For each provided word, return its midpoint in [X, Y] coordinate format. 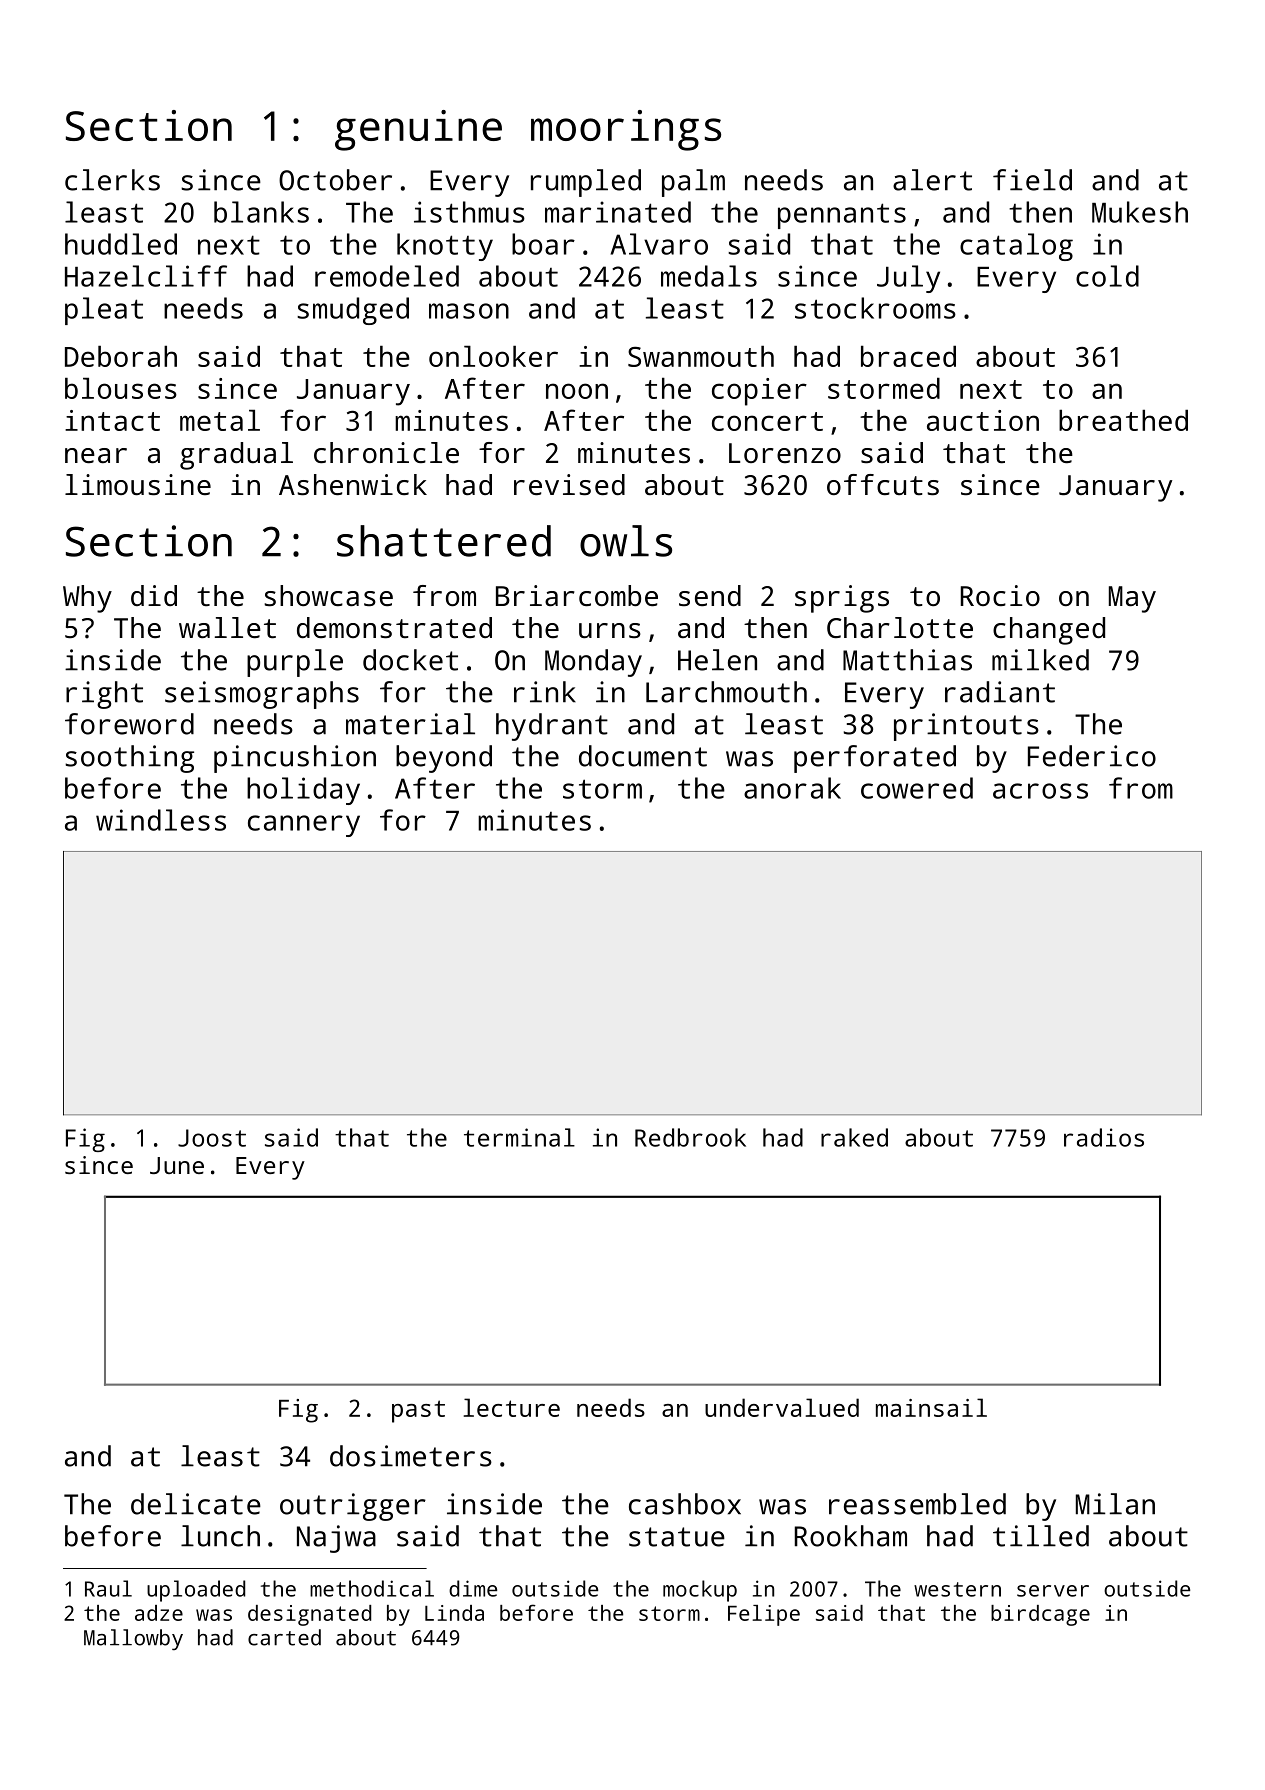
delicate [196, 1504]
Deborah [121, 356]
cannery [304, 826]
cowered [917, 788]
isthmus [469, 212]
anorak [792, 788]
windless [161, 820]
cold [1107, 276]
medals [709, 276]
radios [1104, 1137]
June [177, 1165]
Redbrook [690, 1137]
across [1040, 791]
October [335, 180]
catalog [1016, 247]
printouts [966, 727]
